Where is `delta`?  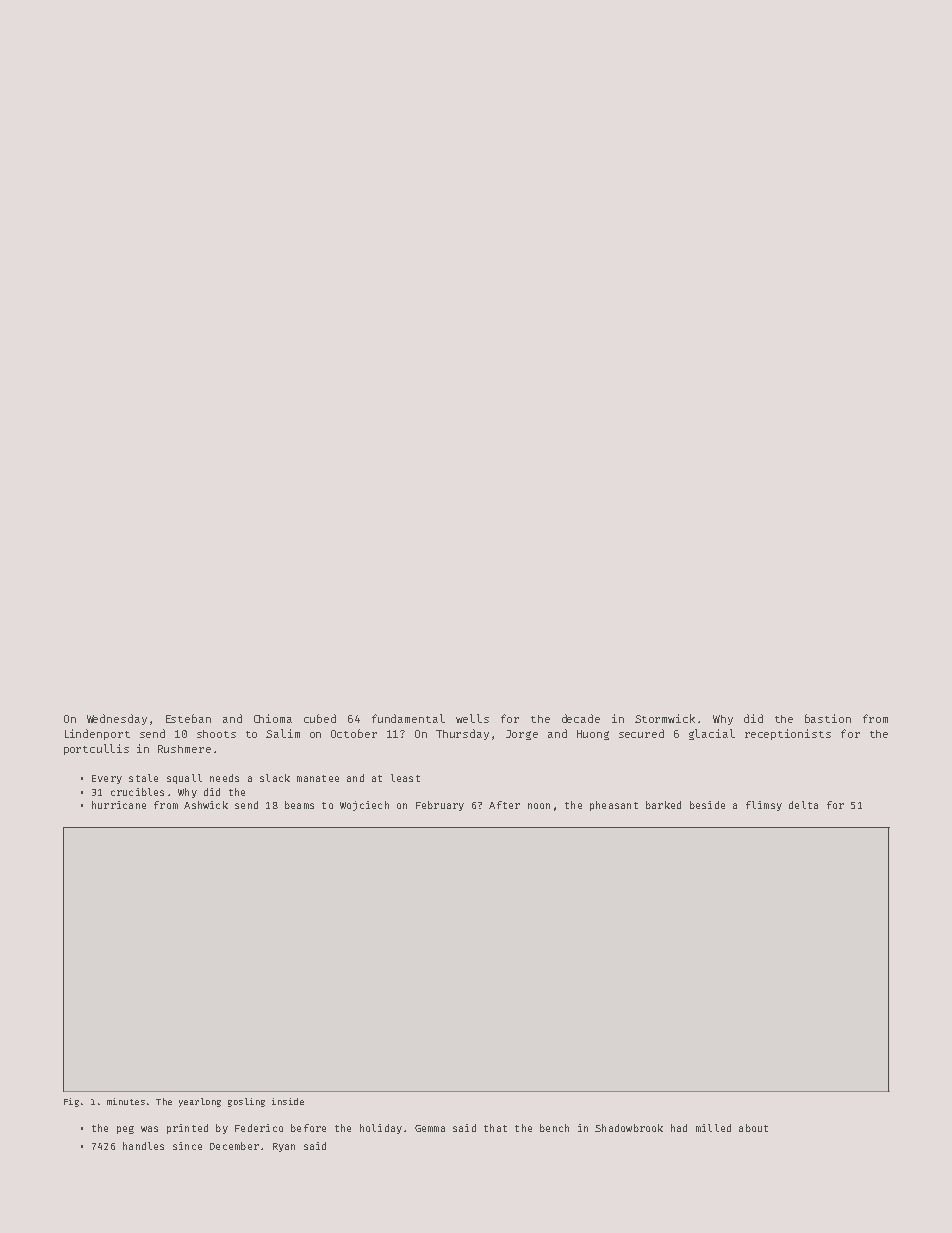
delta is located at coordinates (803, 805).
